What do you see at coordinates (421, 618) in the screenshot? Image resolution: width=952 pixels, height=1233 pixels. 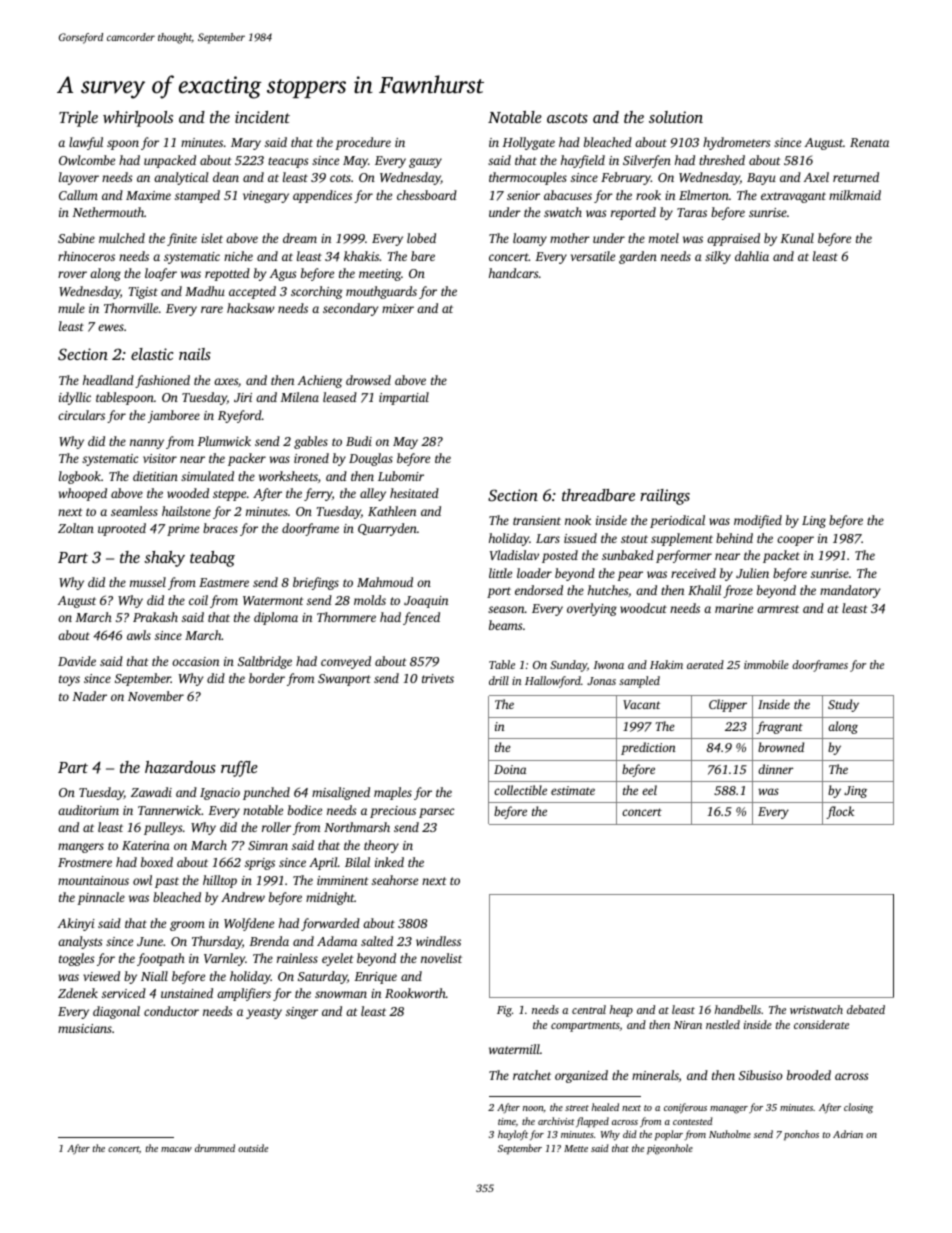 I see `fenced` at bounding box center [421, 618].
